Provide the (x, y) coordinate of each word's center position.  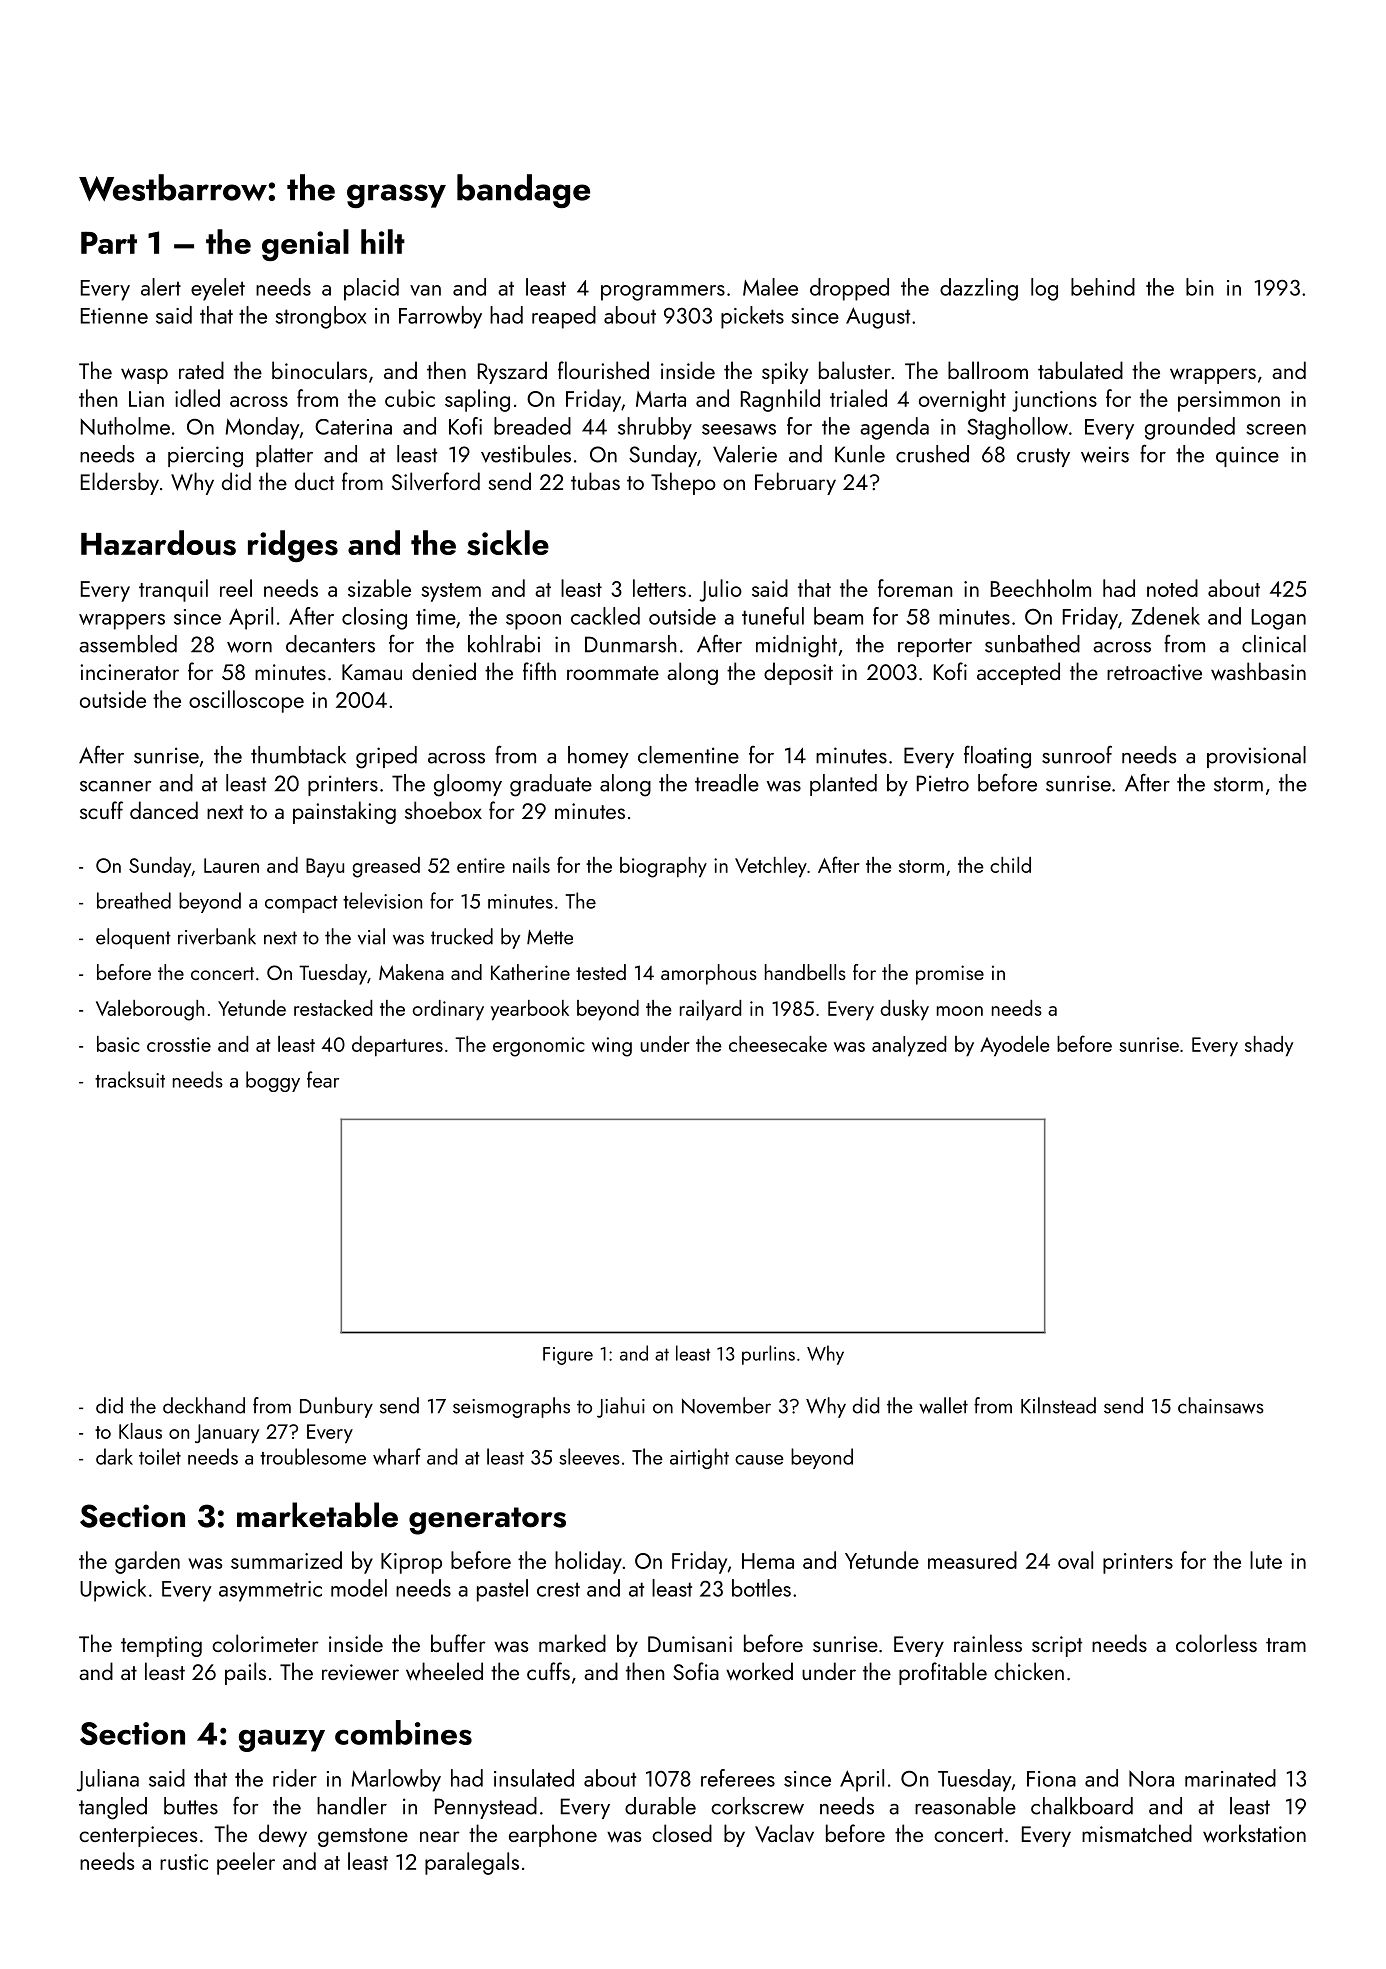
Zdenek (1165, 616)
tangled (113, 1808)
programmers (663, 293)
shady (1269, 1046)
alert (161, 287)
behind (1103, 287)
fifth (539, 671)
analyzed (909, 1046)
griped (386, 757)
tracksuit (130, 1079)
